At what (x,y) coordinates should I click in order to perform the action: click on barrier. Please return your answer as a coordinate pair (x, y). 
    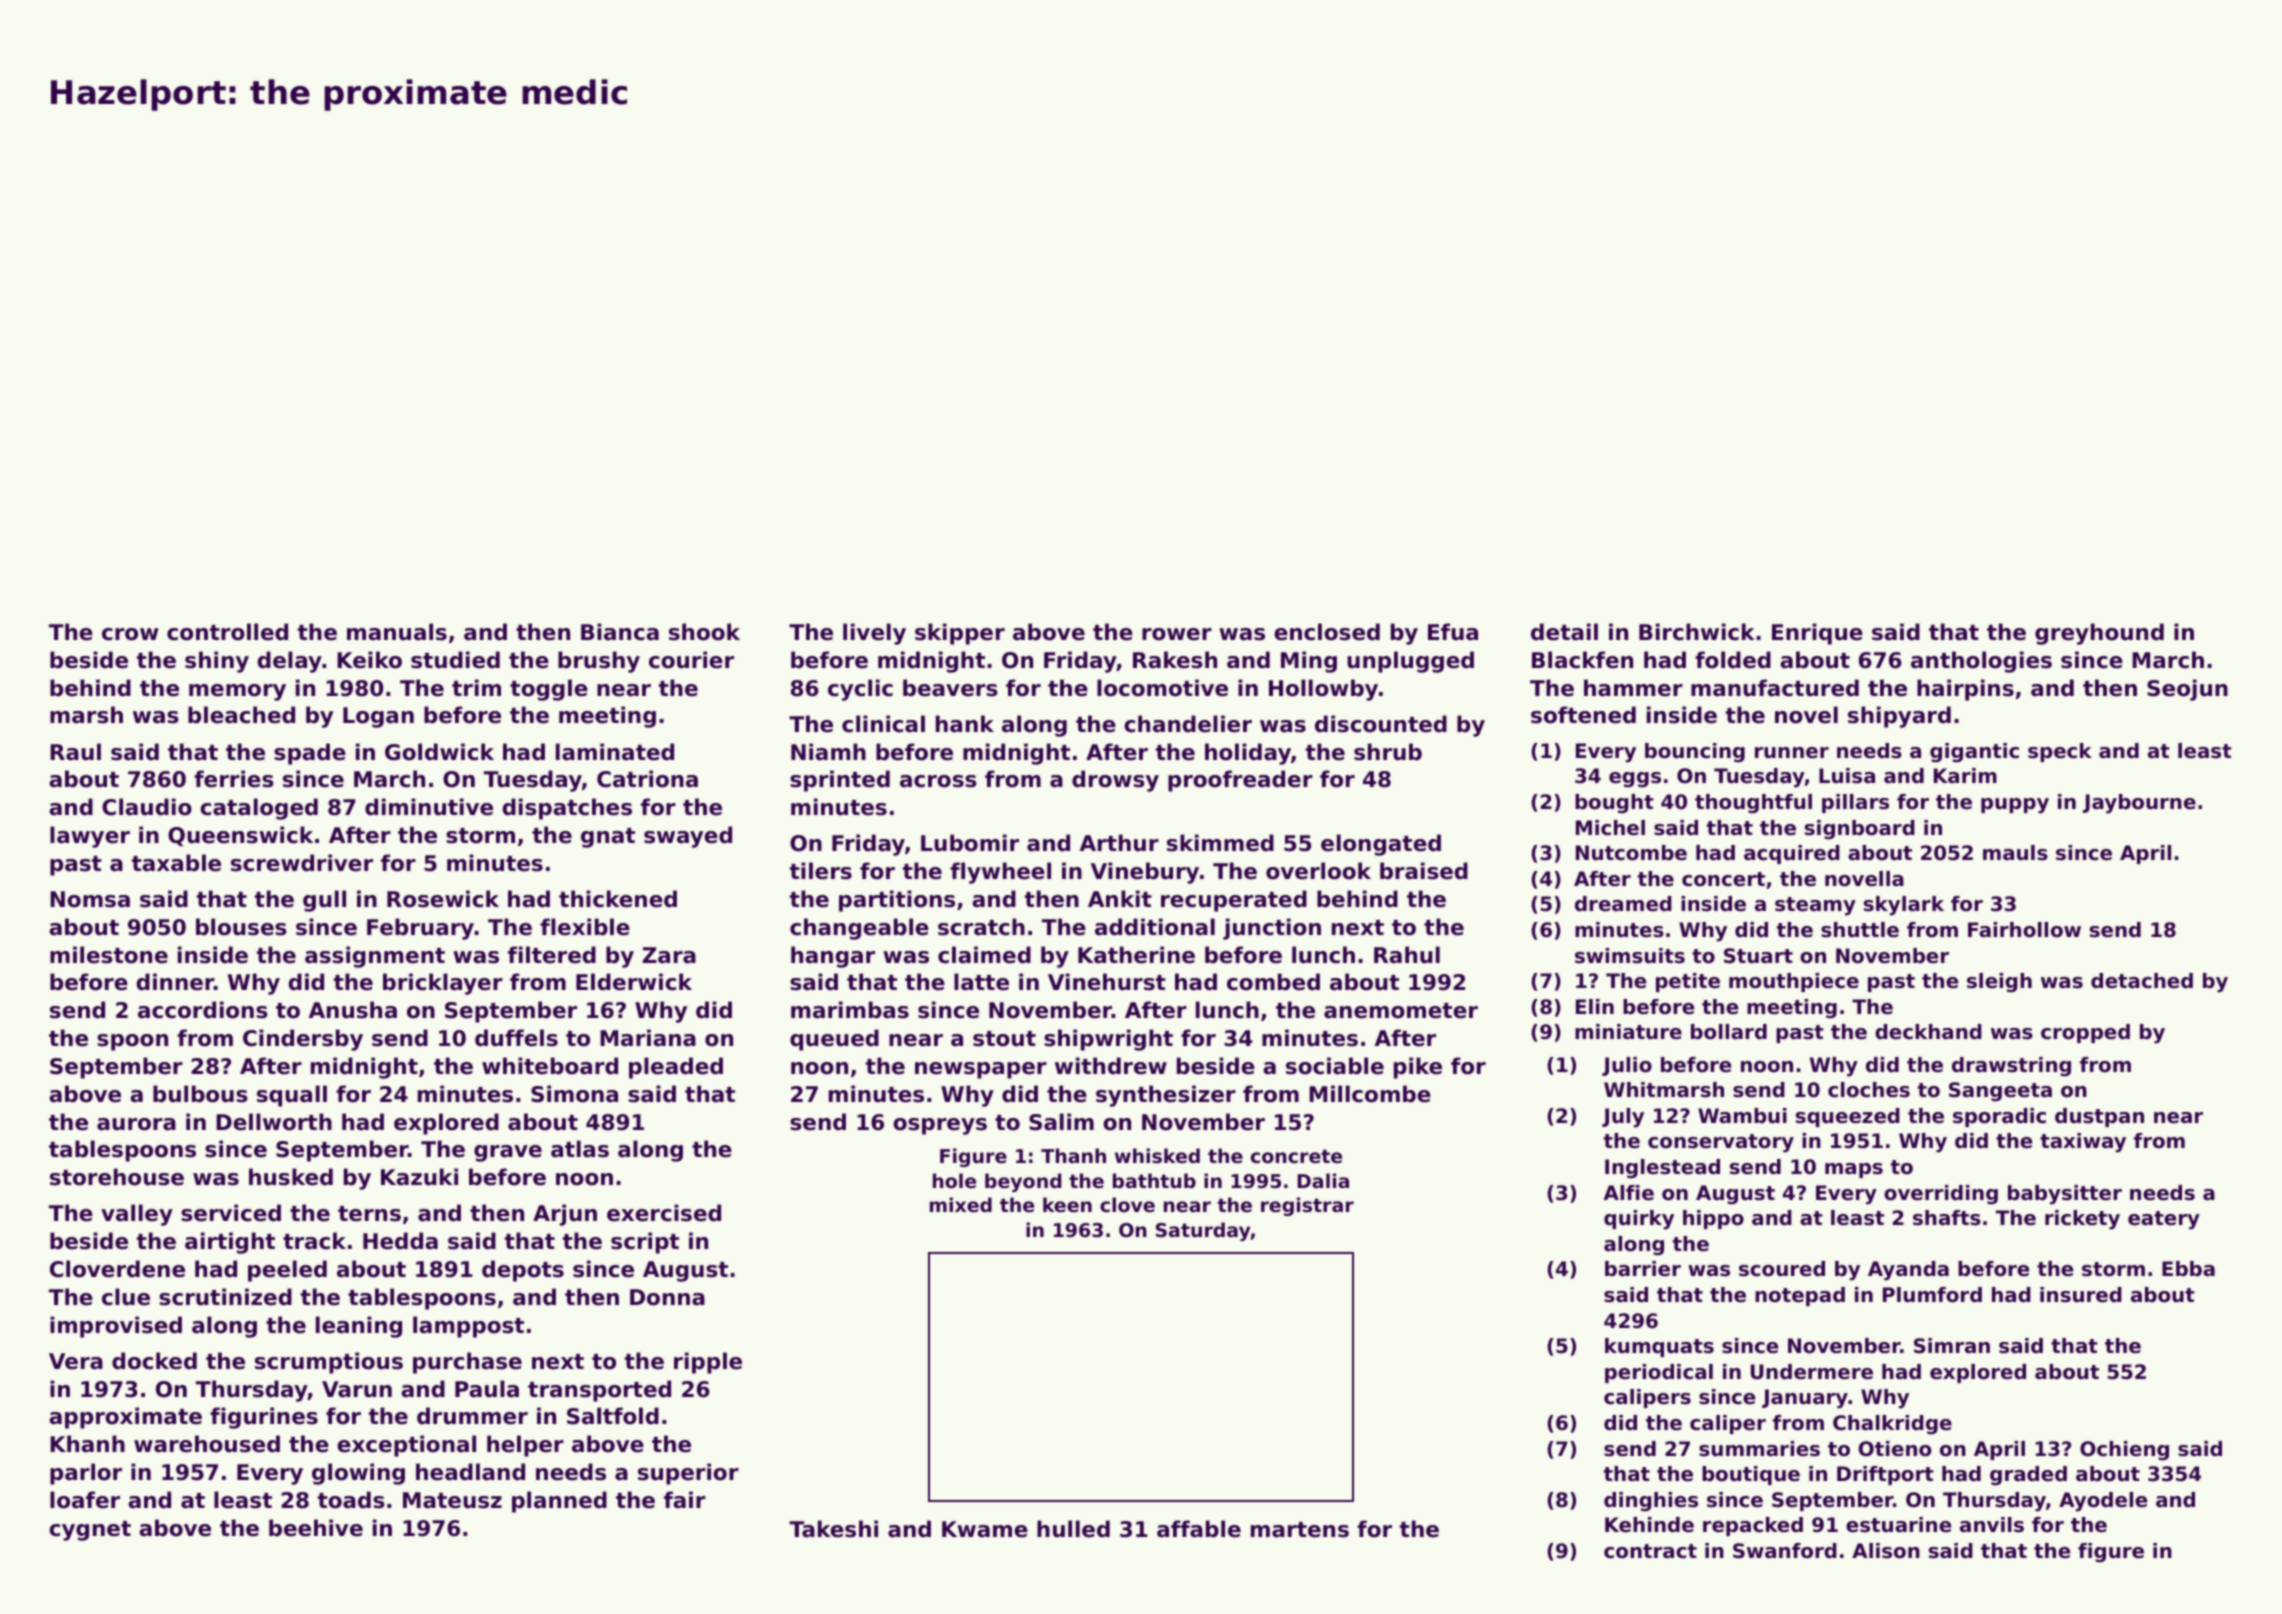
    Looking at the image, I should click on (1643, 1269).
